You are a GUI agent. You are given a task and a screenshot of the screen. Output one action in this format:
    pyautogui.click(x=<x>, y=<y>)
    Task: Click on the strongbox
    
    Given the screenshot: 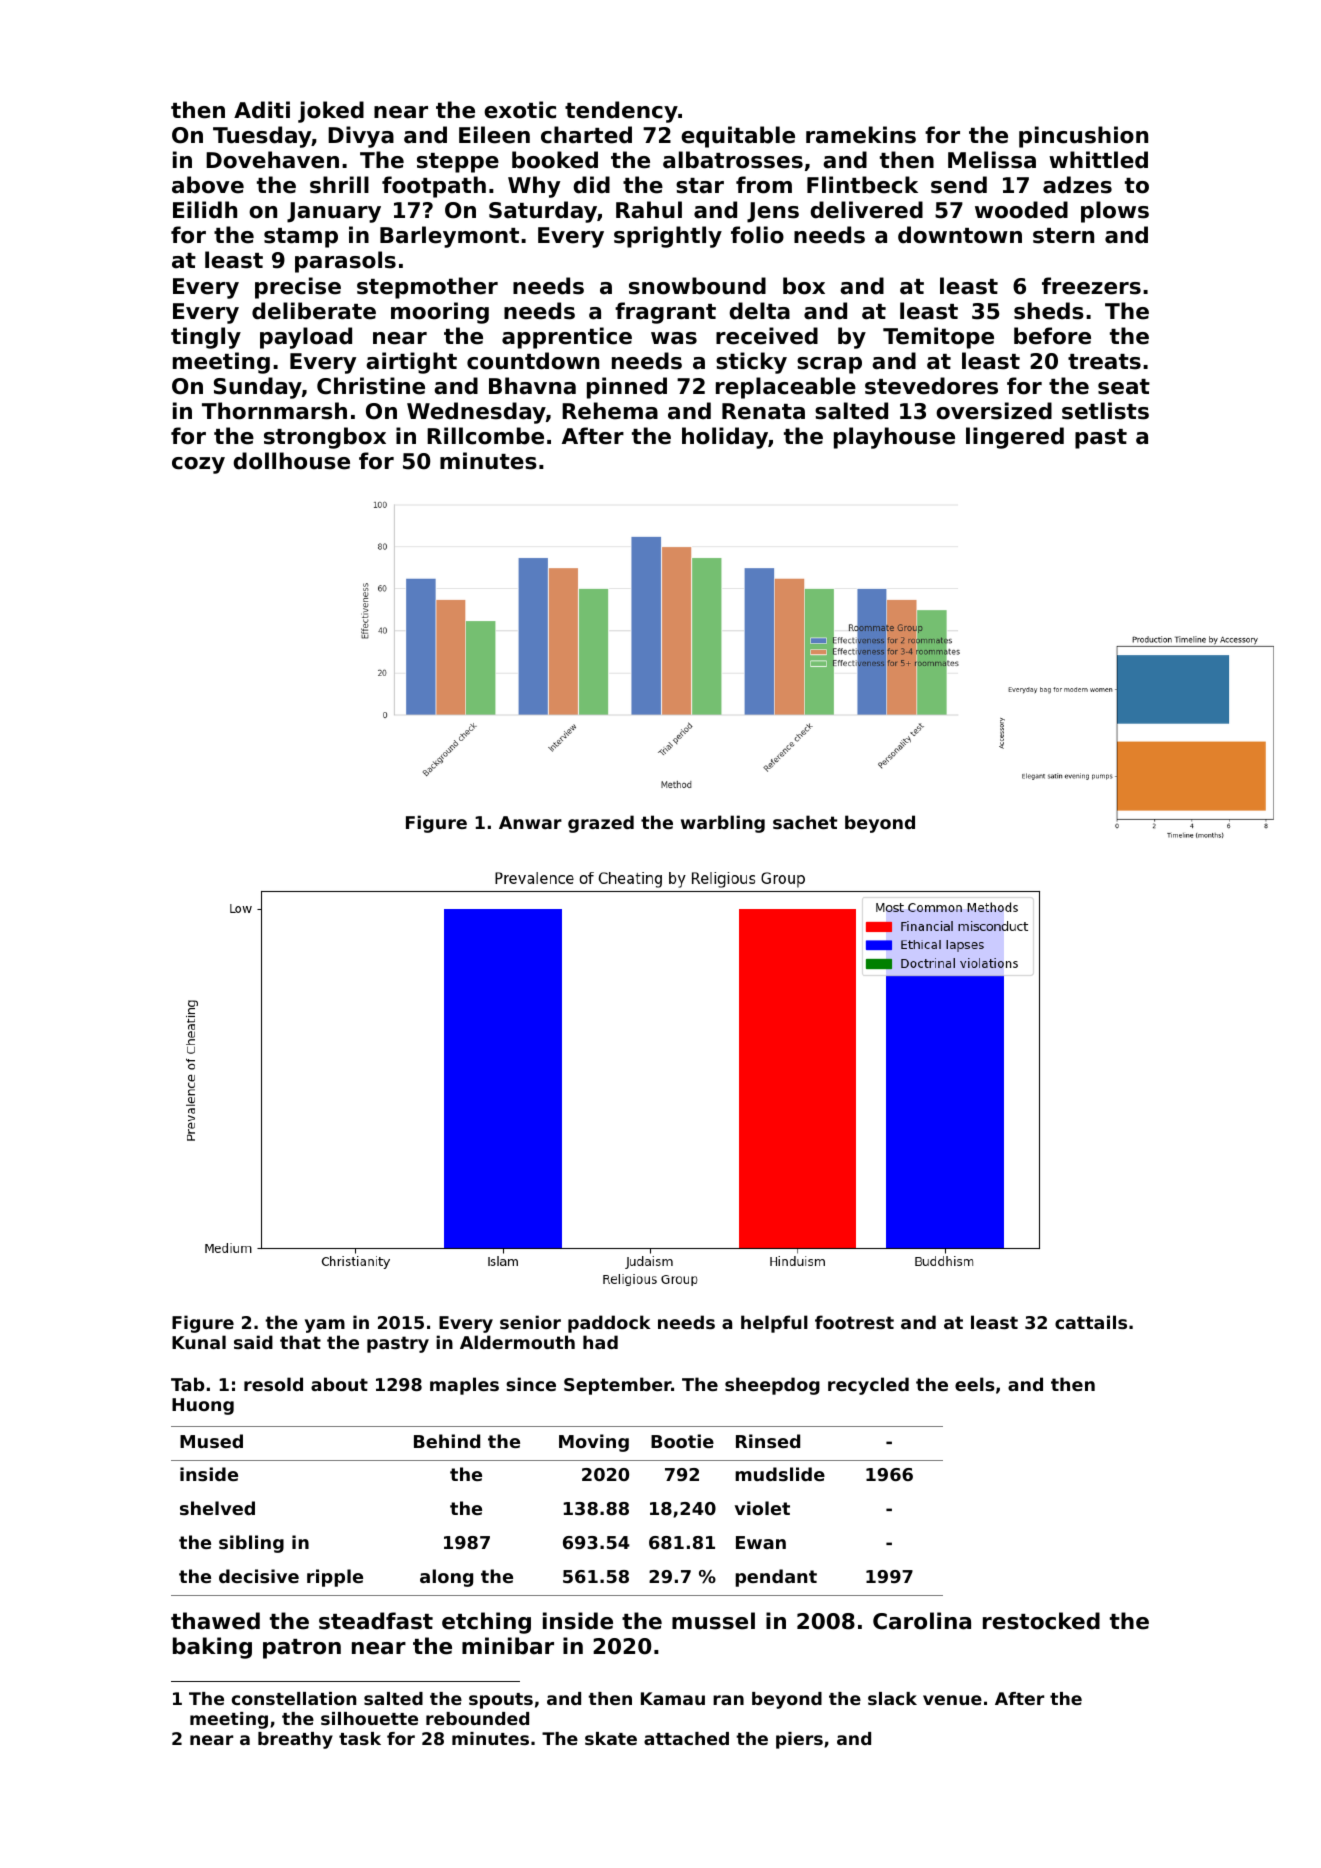 What is the action you would take?
    pyautogui.click(x=325, y=438)
